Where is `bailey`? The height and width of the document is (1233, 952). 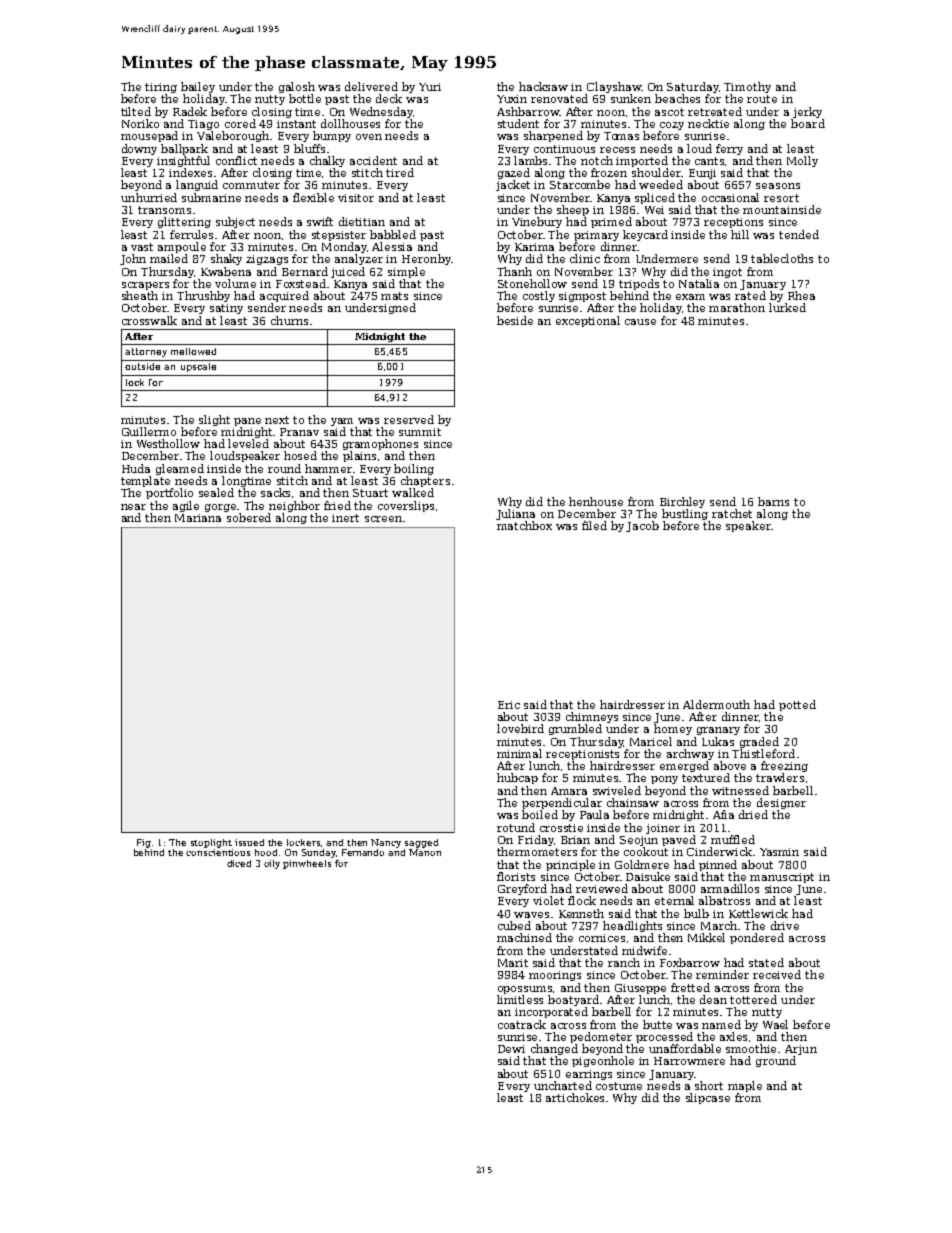 bailey is located at coordinates (198, 87).
